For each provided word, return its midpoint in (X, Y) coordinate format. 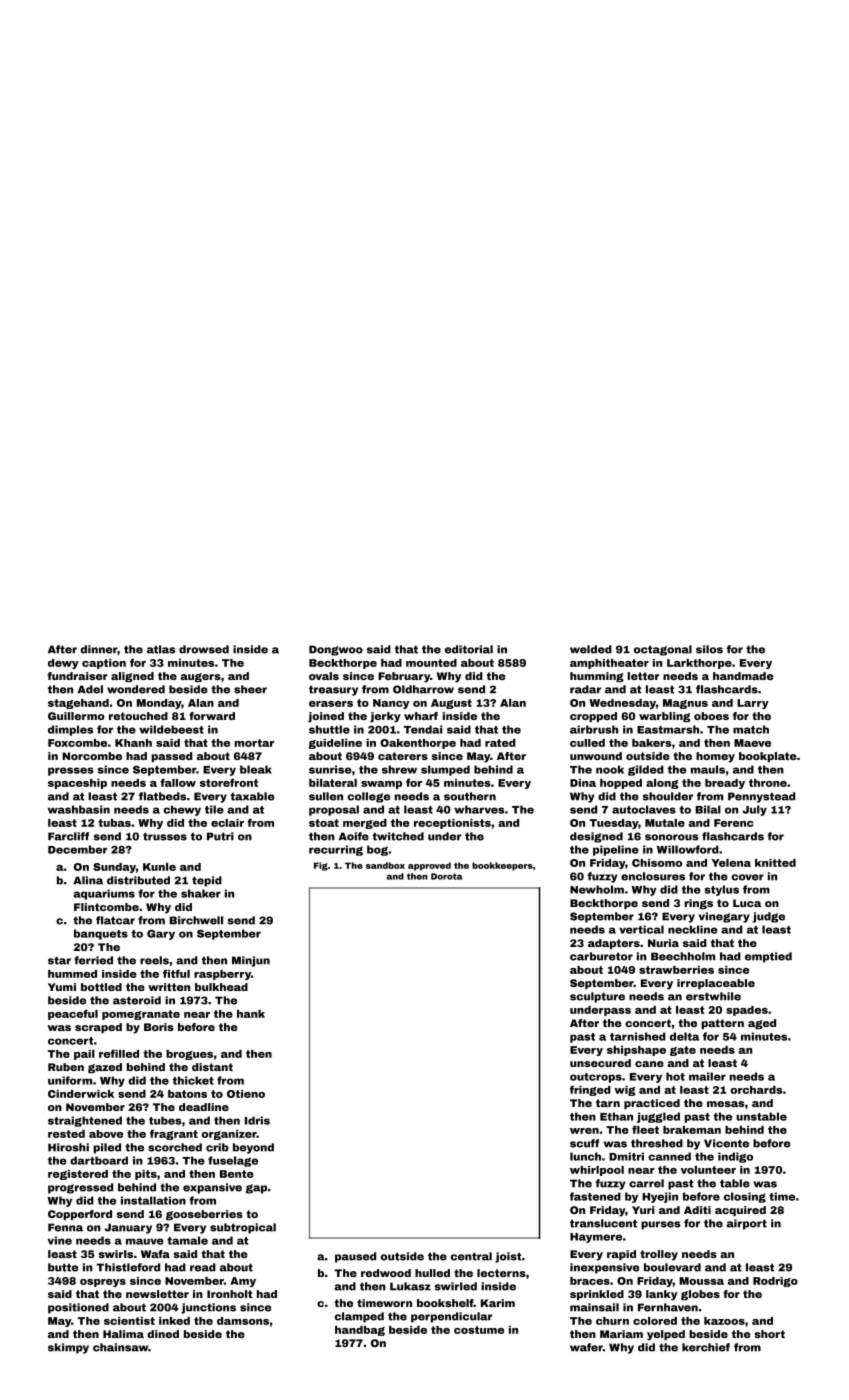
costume (479, 1330)
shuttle (329, 729)
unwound (596, 756)
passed (172, 757)
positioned (78, 1308)
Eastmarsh (668, 729)
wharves (479, 809)
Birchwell (196, 920)
